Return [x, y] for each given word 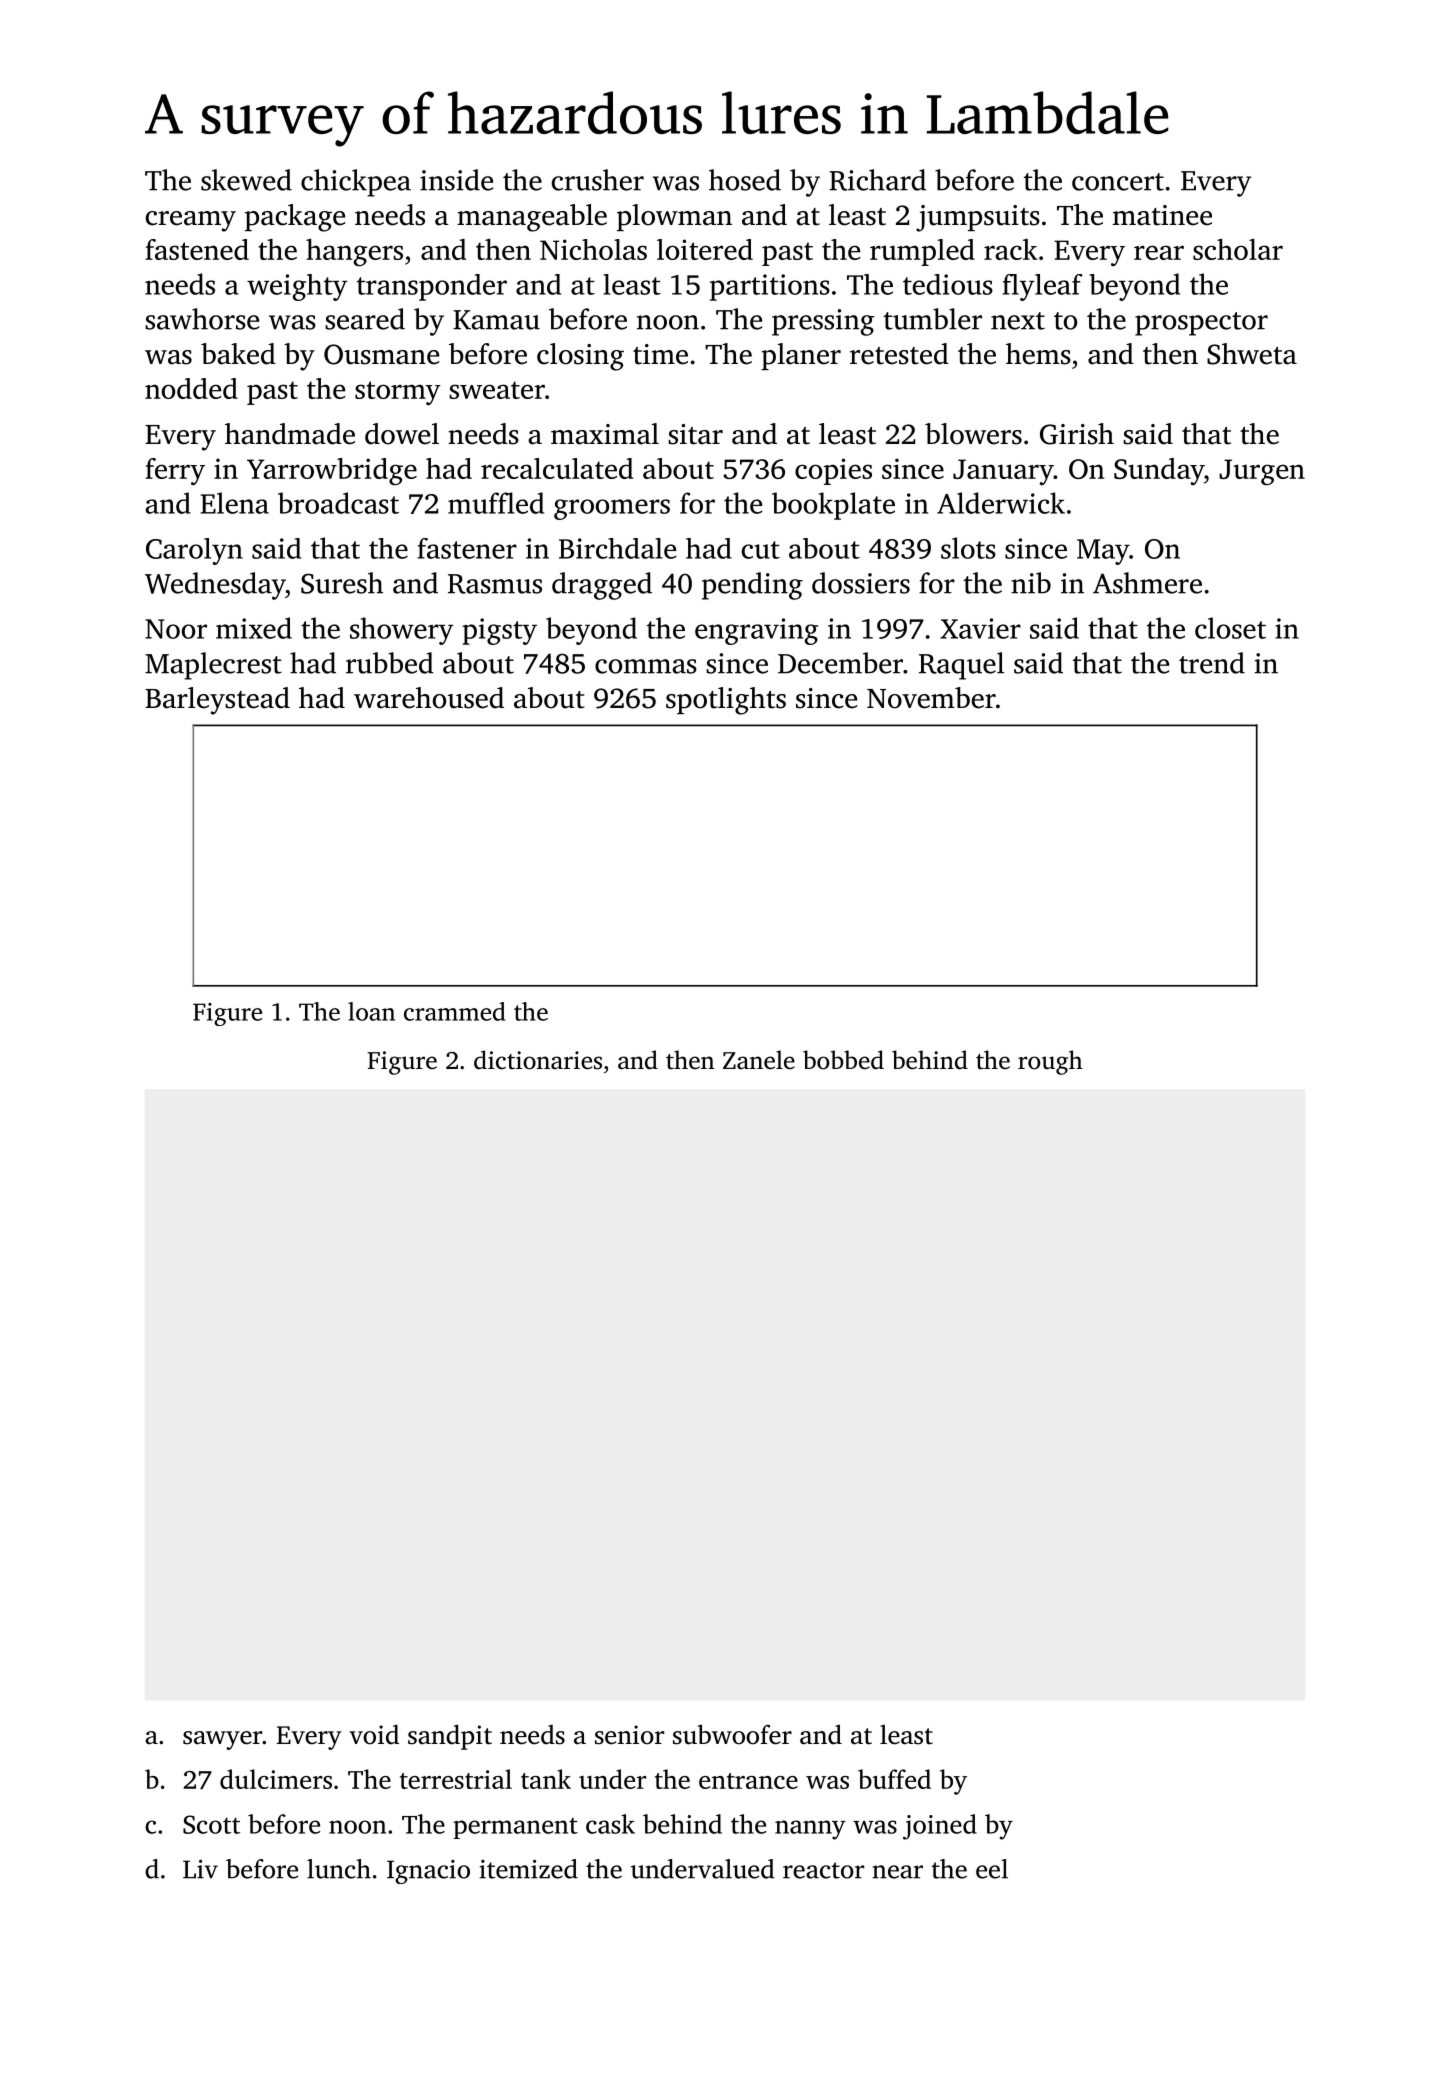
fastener [467, 548]
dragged [602, 586]
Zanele [759, 1060]
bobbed [843, 1060]
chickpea [356, 183]
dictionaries [538, 1060]
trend [1212, 663]
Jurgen [1262, 472]
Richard [877, 180]
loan [371, 1011]
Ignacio [428, 1872]
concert [1118, 182]
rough [1050, 1062]
